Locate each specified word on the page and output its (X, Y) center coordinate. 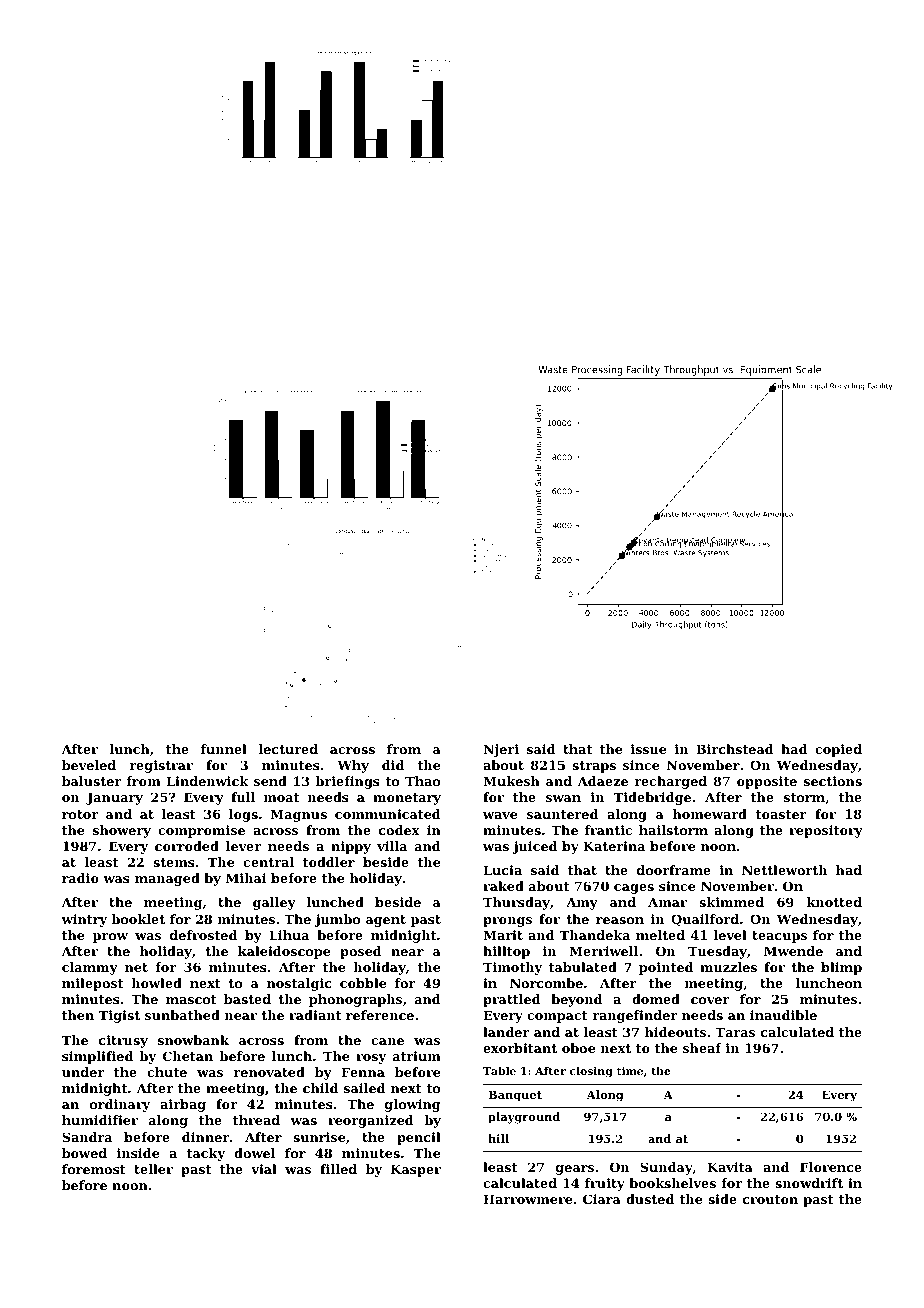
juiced (535, 847)
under (83, 1072)
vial (264, 1169)
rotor (80, 814)
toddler (329, 862)
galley (274, 903)
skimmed (731, 902)
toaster (781, 814)
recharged (671, 782)
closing (591, 1072)
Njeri (501, 750)
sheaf (702, 1048)
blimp (841, 968)
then (78, 1015)
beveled (89, 765)
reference (380, 1015)
